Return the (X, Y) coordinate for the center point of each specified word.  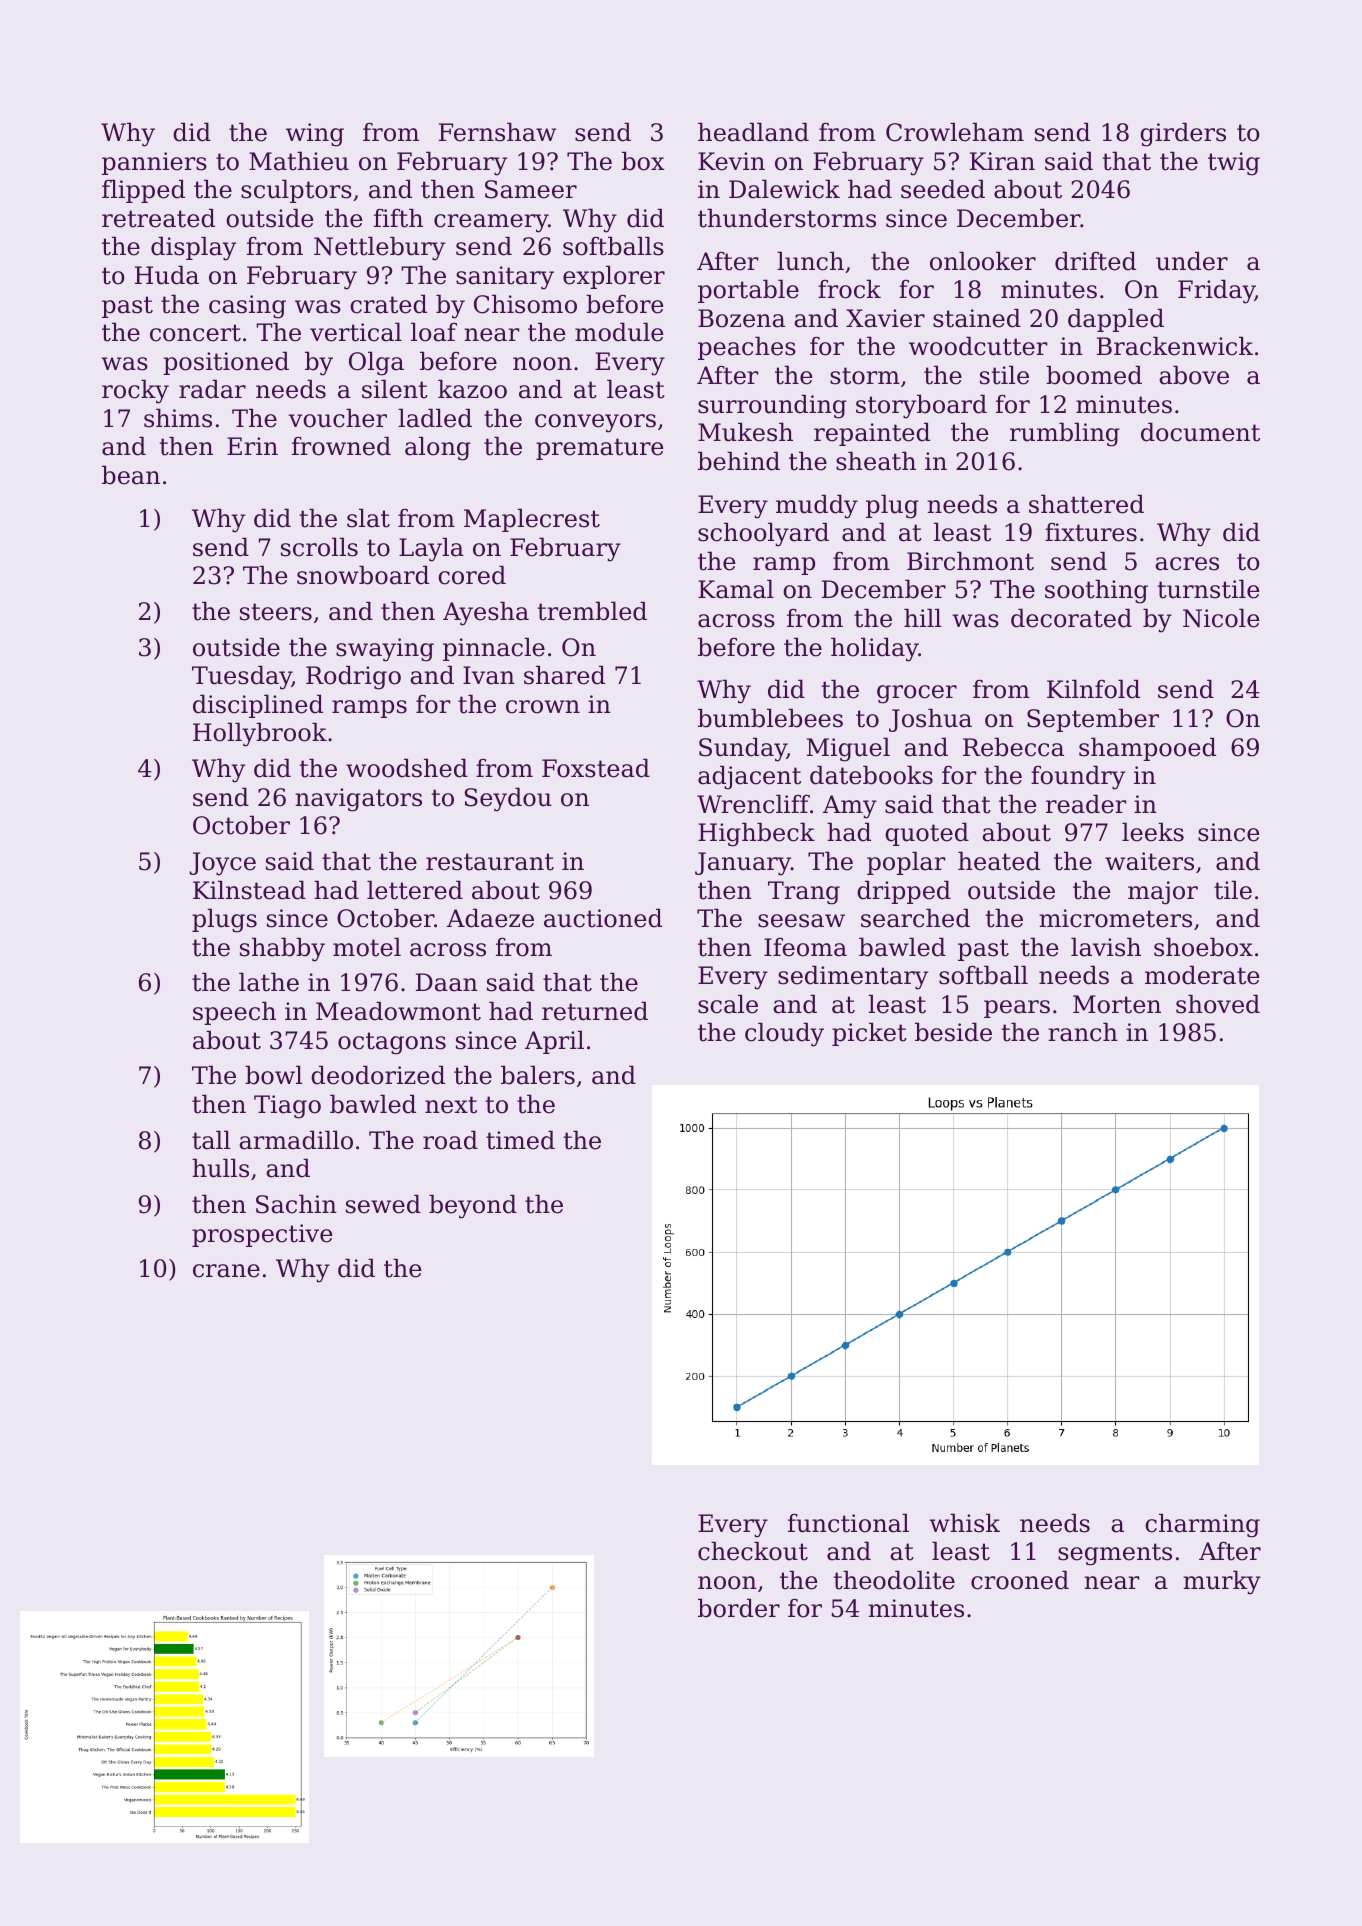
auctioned (603, 918)
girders (1183, 134)
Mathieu (299, 161)
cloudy (784, 1034)
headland (753, 132)
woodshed (407, 768)
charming (1202, 1525)
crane (226, 1271)
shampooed (1147, 749)
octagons (392, 1043)
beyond (473, 1206)
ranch (1083, 1032)
